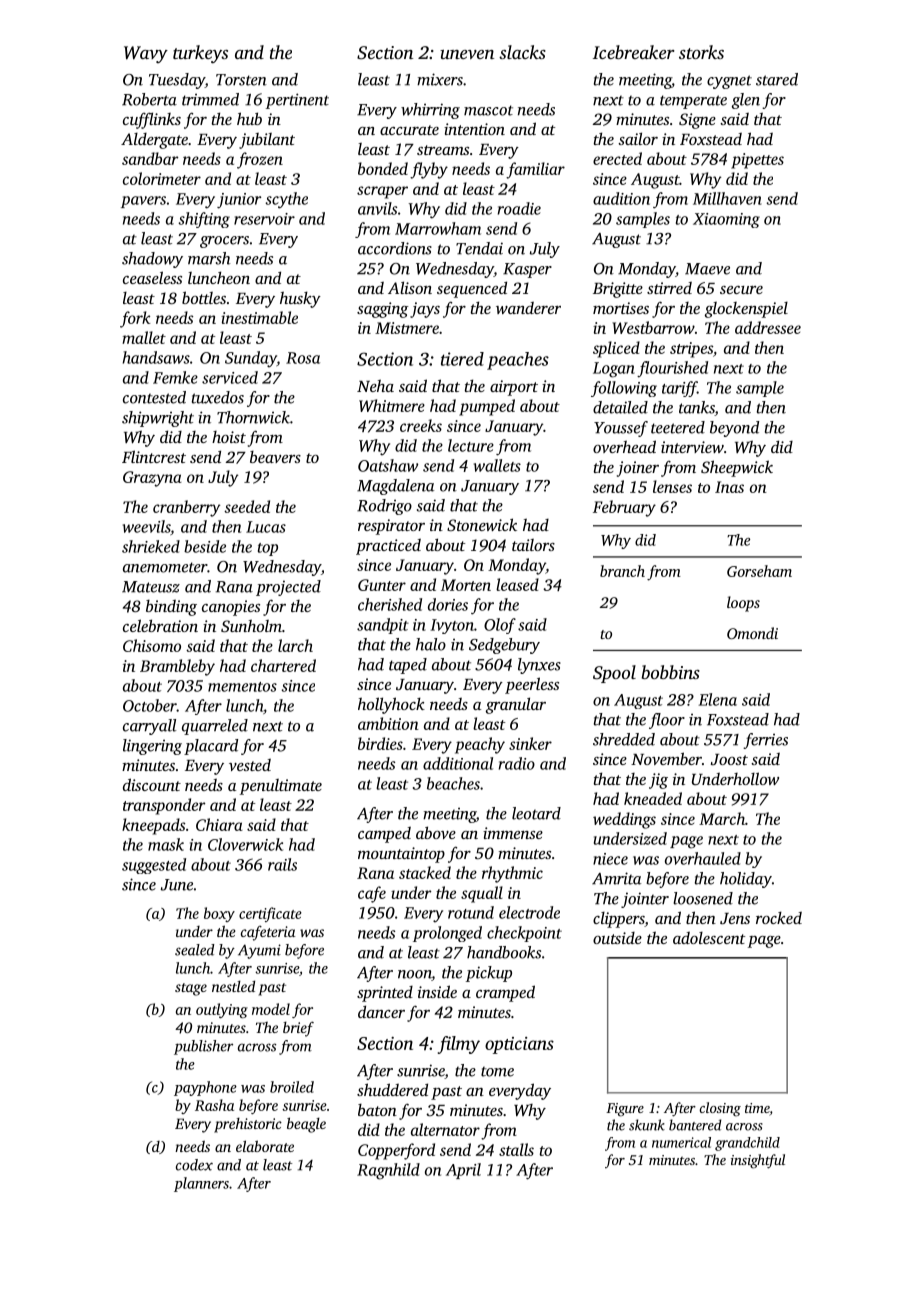 The height and width of the screenshot is (1308, 924). What do you see at coordinates (201, 1184) in the screenshot?
I see `planners` at bounding box center [201, 1184].
